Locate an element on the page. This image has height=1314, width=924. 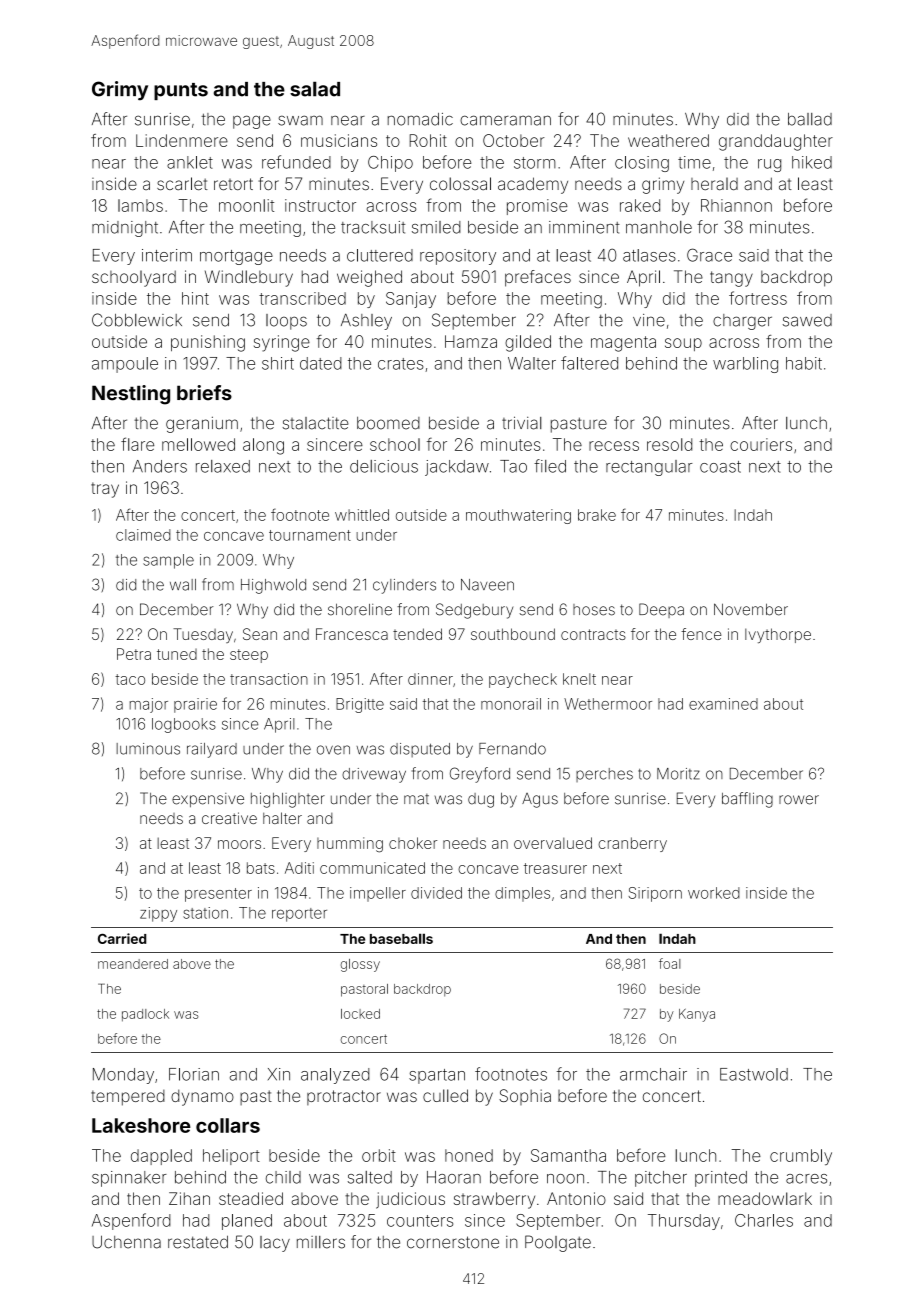
zippy is located at coordinates (158, 914).
